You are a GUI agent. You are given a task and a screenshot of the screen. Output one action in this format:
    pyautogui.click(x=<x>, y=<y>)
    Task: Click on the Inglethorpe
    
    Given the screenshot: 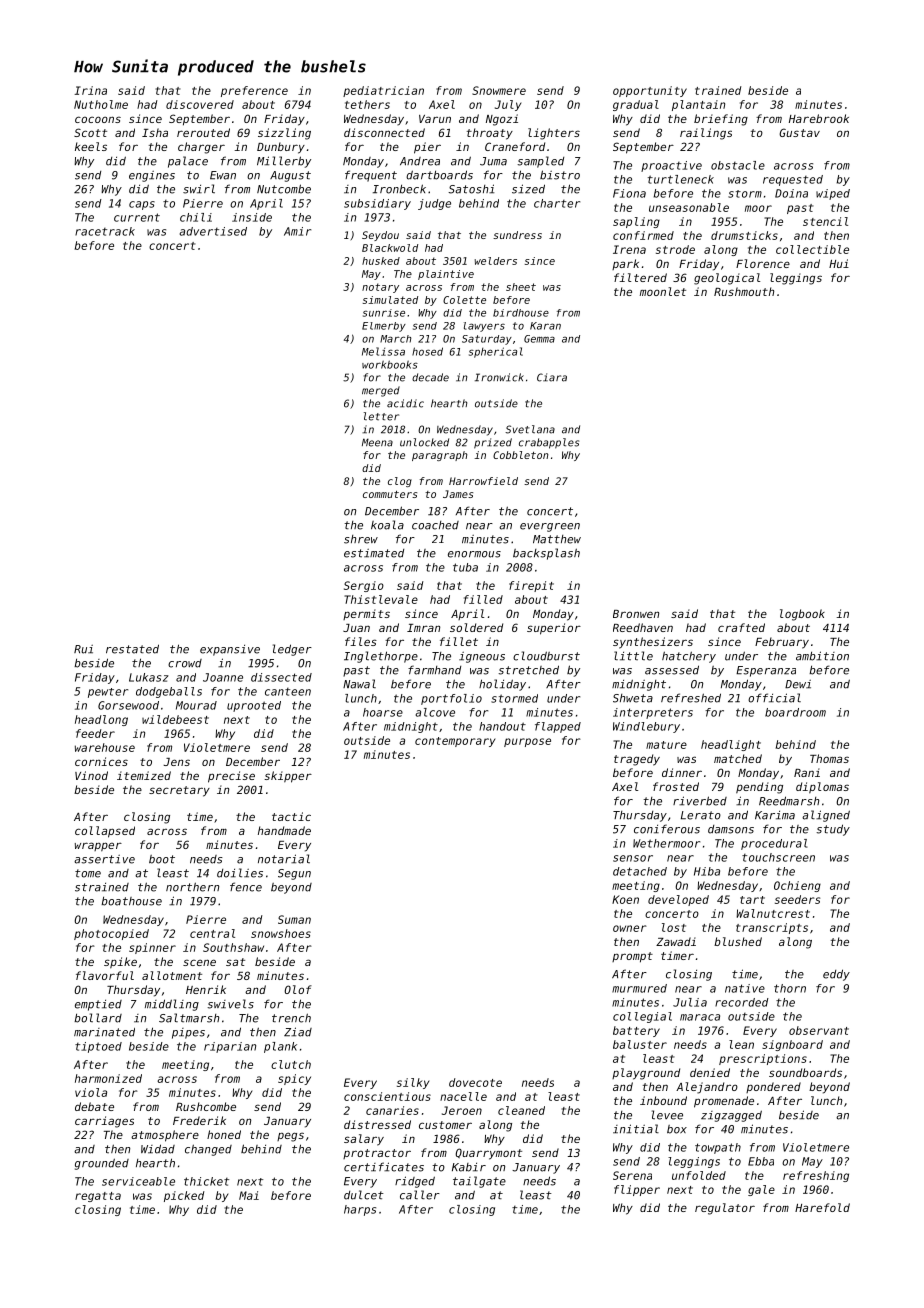 What is the action you would take?
    pyautogui.click(x=381, y=657)
